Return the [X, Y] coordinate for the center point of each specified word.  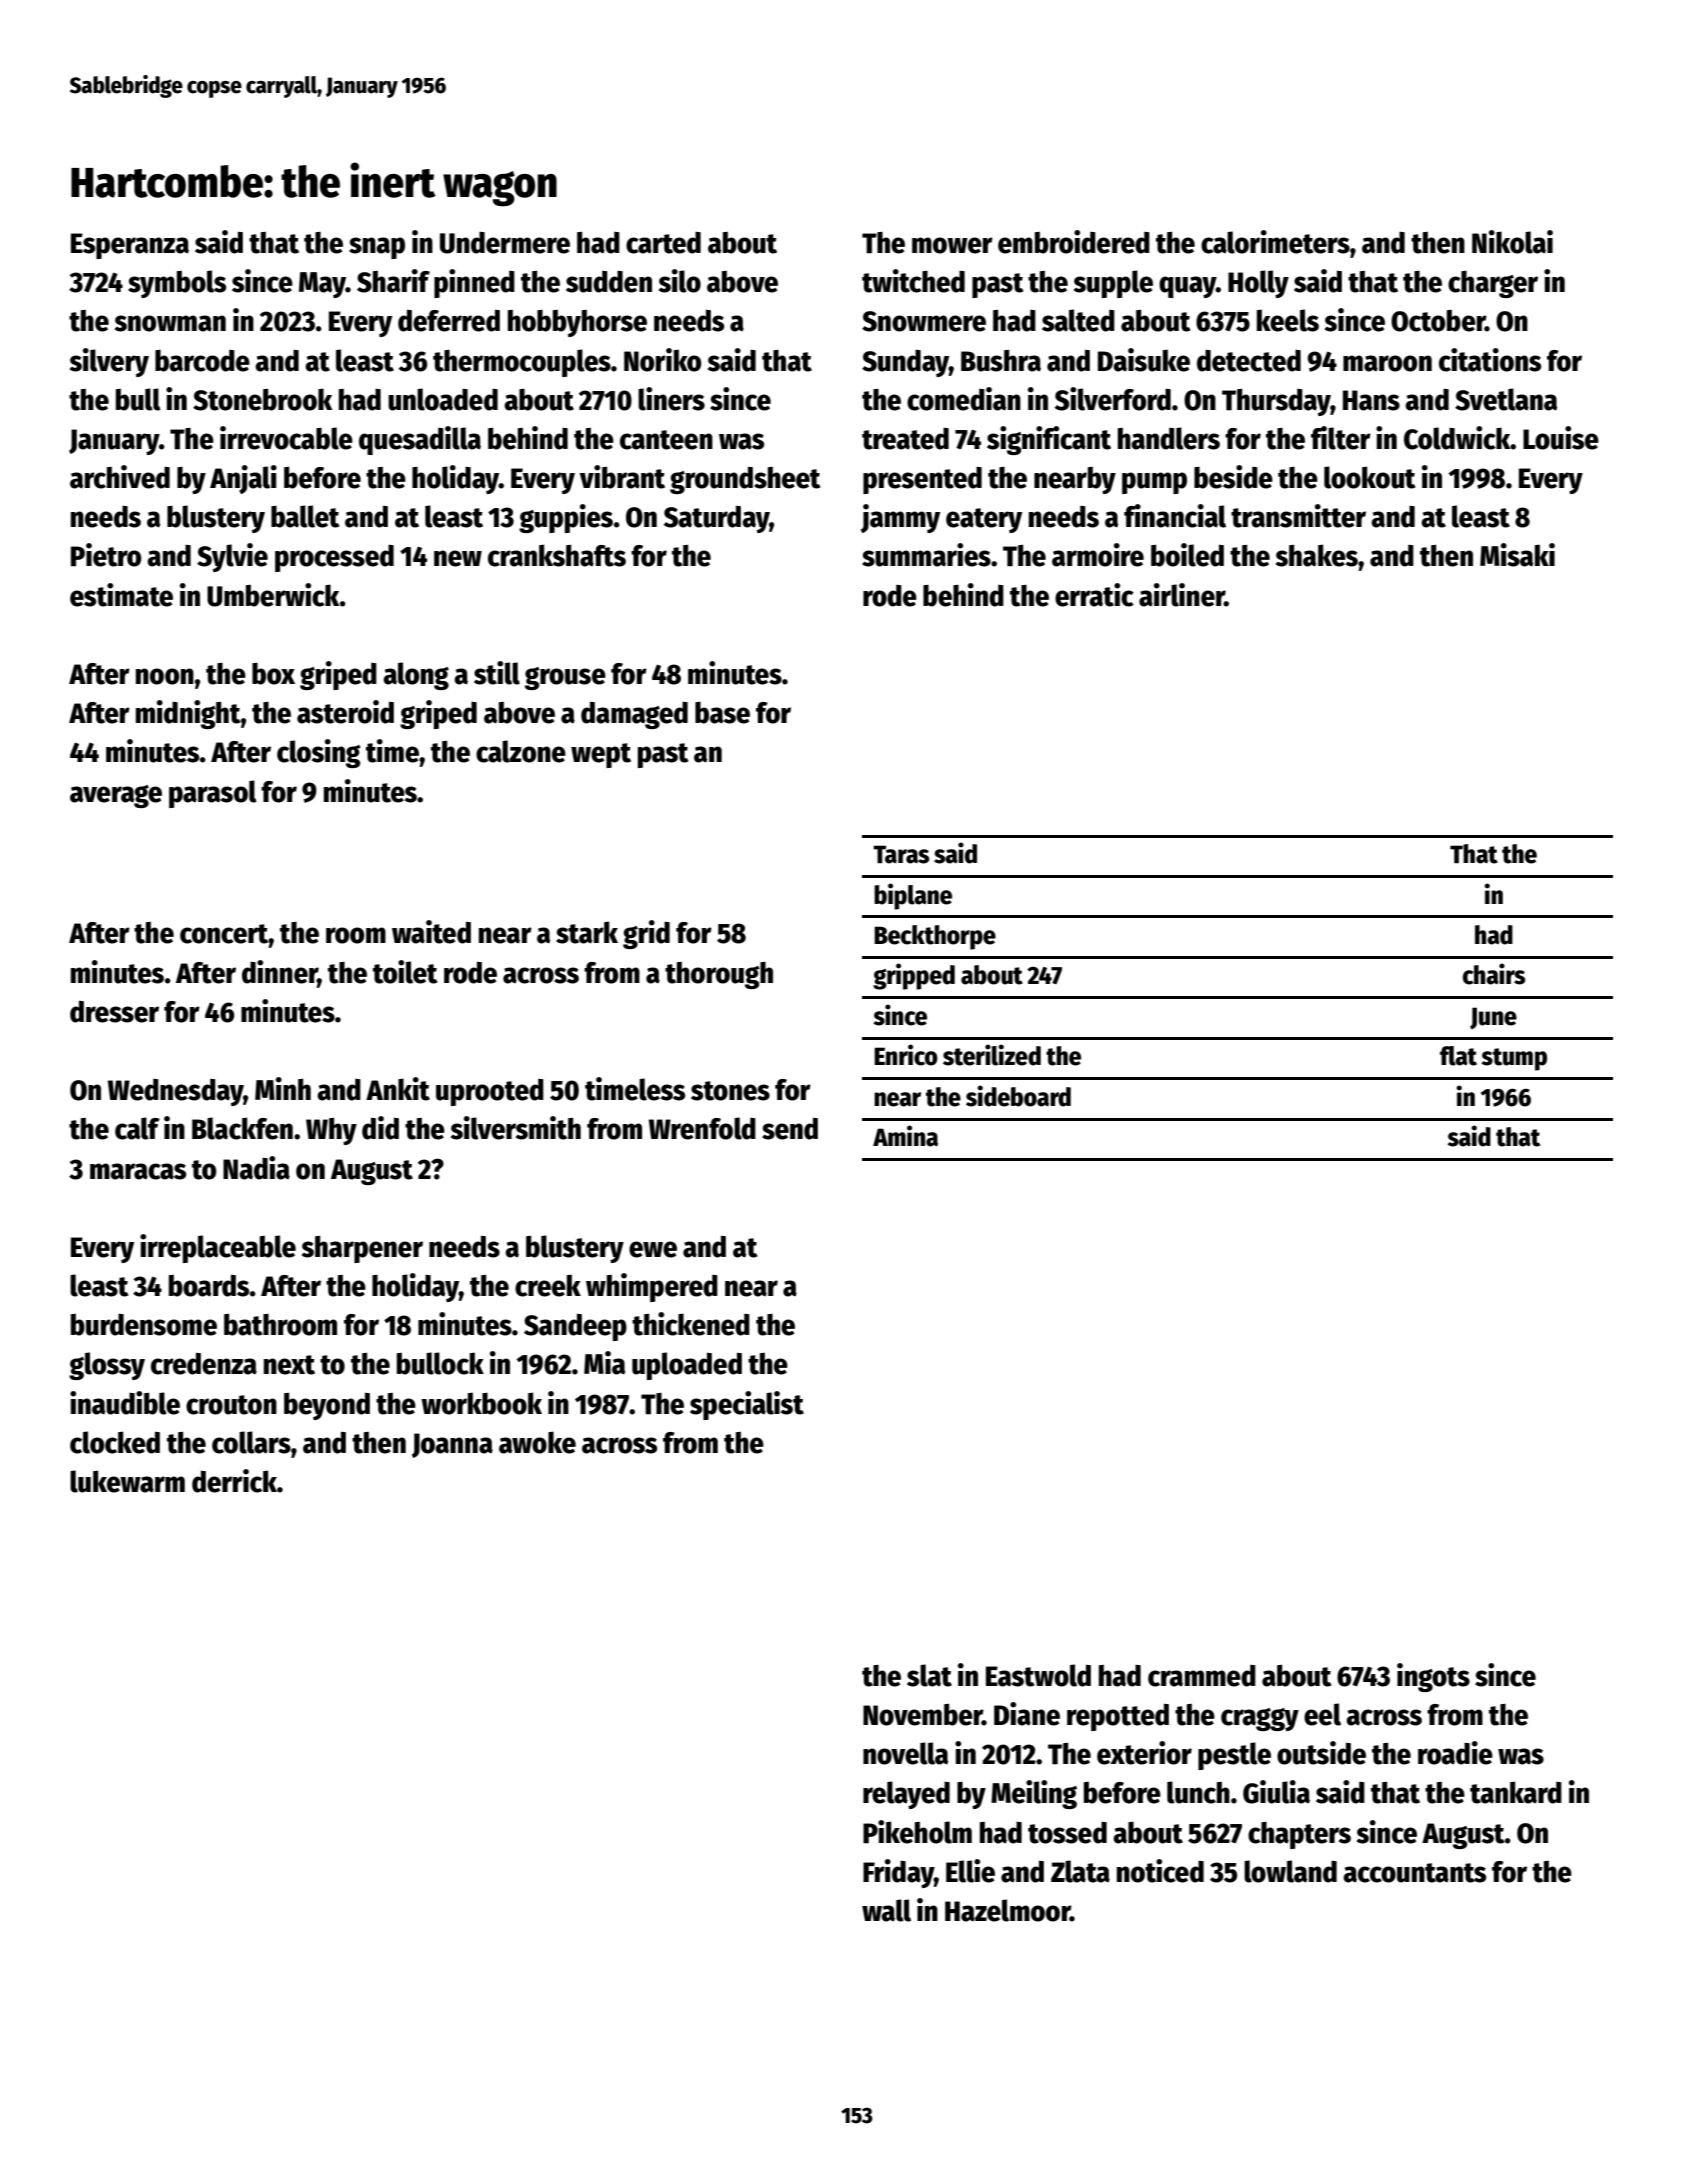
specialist [747, 1405]
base [722, 713]
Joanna [452, 1445]
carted [663, 243]
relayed [906, 1795]
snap [377, 248]
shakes [1317, 555]
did [380, 1128]
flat [1458, 1056]
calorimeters [1275, 242]
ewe [653, 1249]
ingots [1433, 1677]
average [116, 796]
